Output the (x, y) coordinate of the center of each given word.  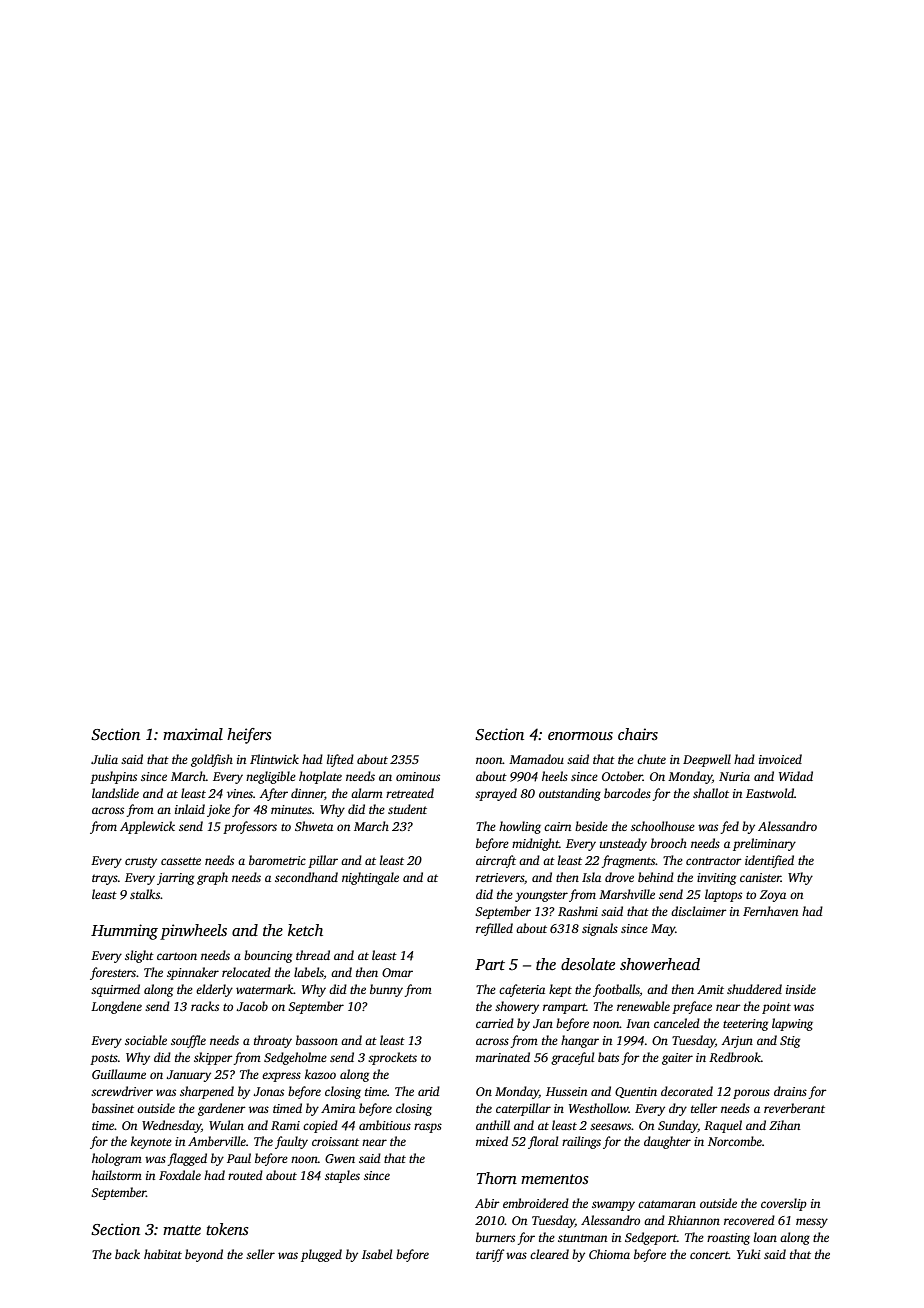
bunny (386, 990)
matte (182, 1230)
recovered (749, 1220)
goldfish (212, 760)
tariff (490, 1255)
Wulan (226, 1125)
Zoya (773, 896)
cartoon (177, 956)
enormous (580, 736)
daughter (667, 1142)
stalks (145, 894)
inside (801, 989)
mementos (555, 1179)
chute (651, 759)
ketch (305, 930)
